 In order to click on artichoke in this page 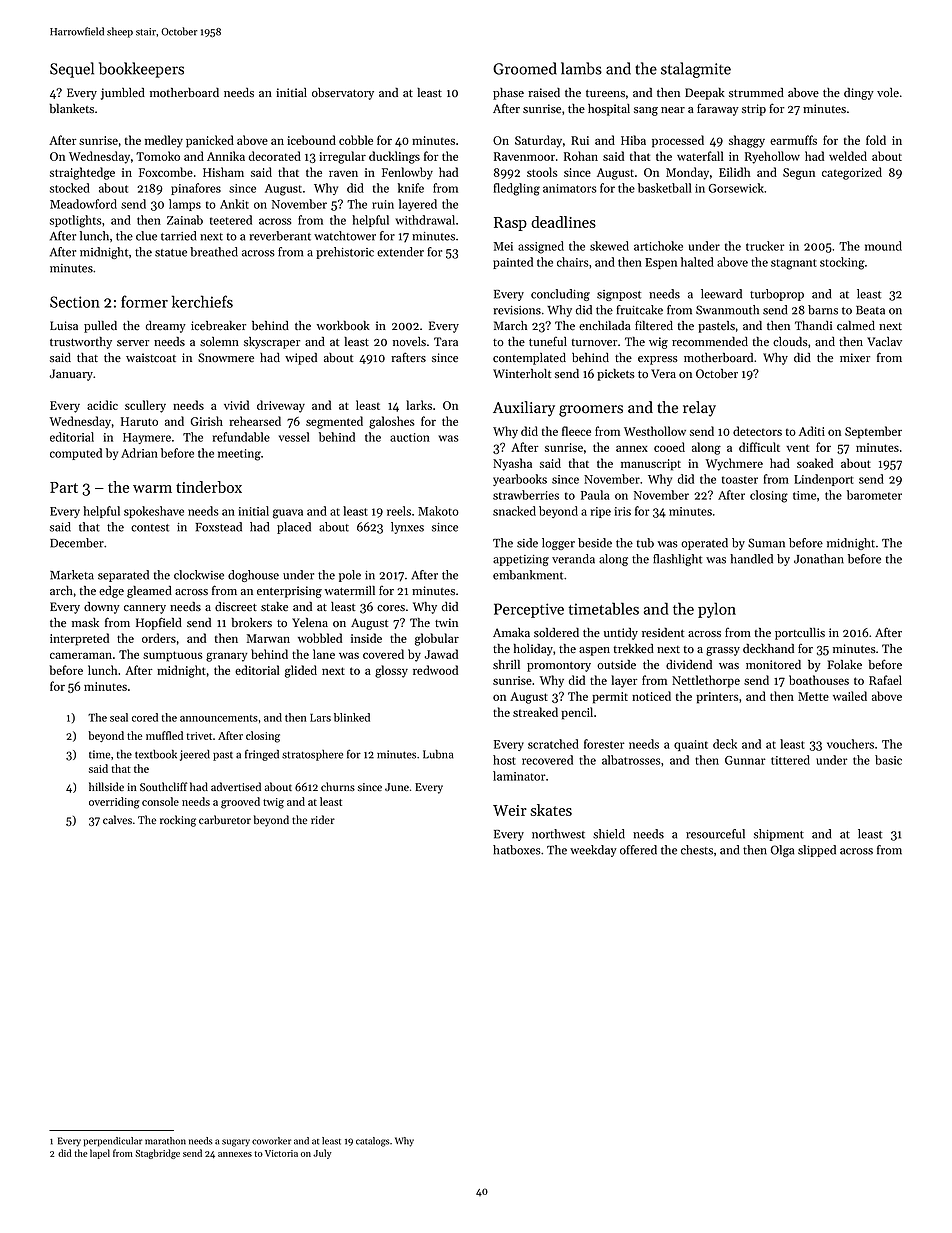, I will do `click(658, 246)`.
